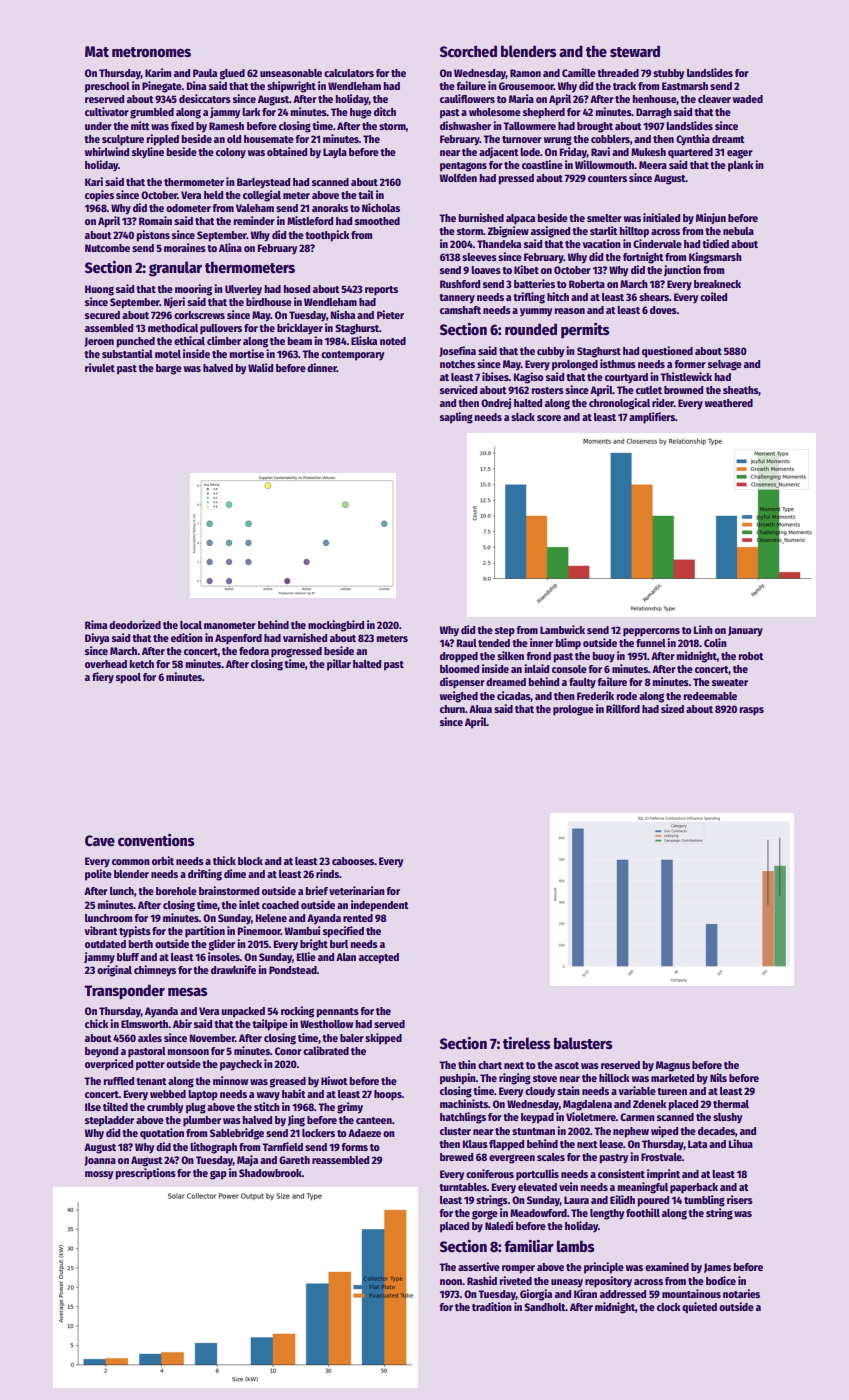 This image has width=849, height=1400. I want to click on webbed, so click(168, 1094).
